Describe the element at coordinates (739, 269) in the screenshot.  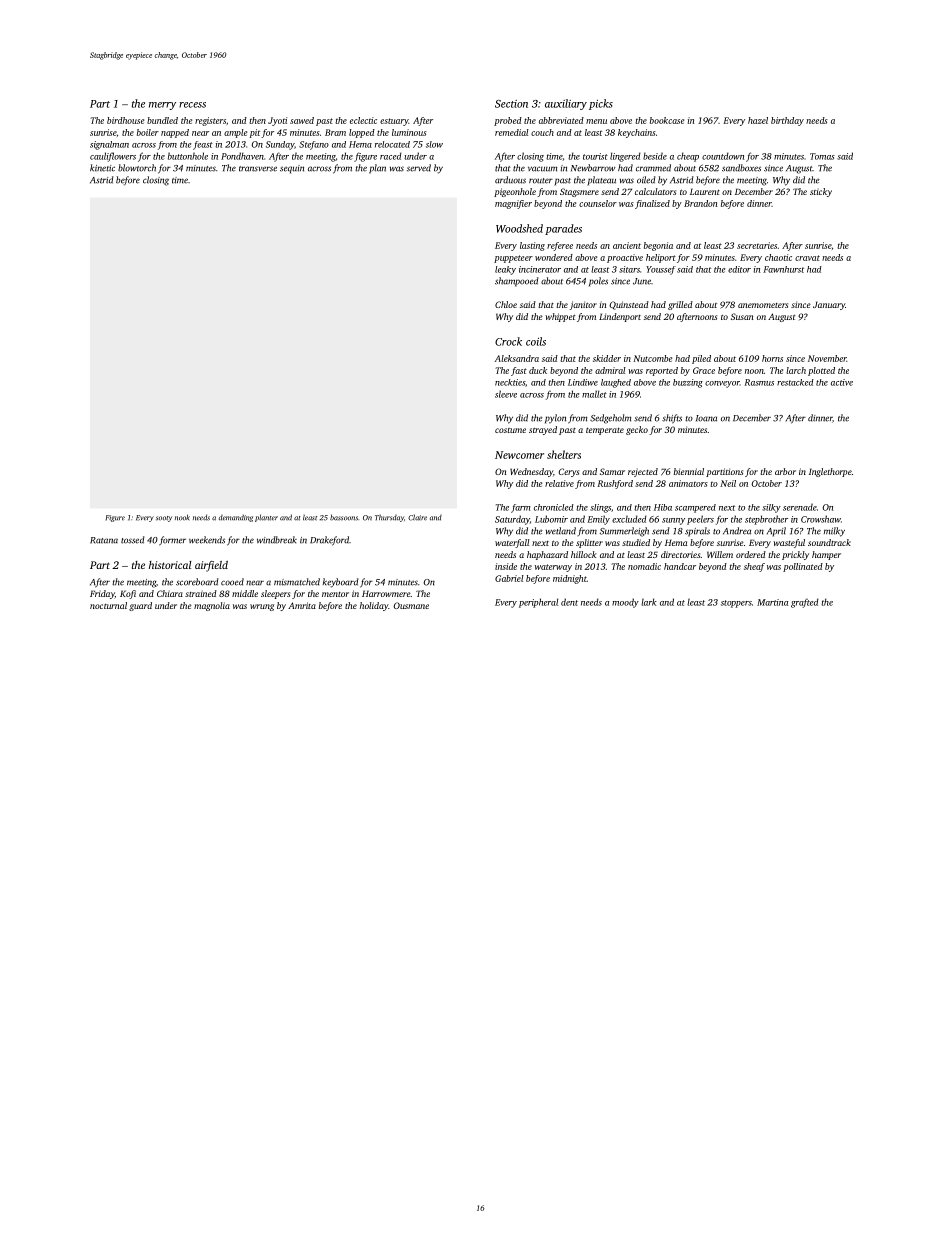
I see `editor` at that location.
